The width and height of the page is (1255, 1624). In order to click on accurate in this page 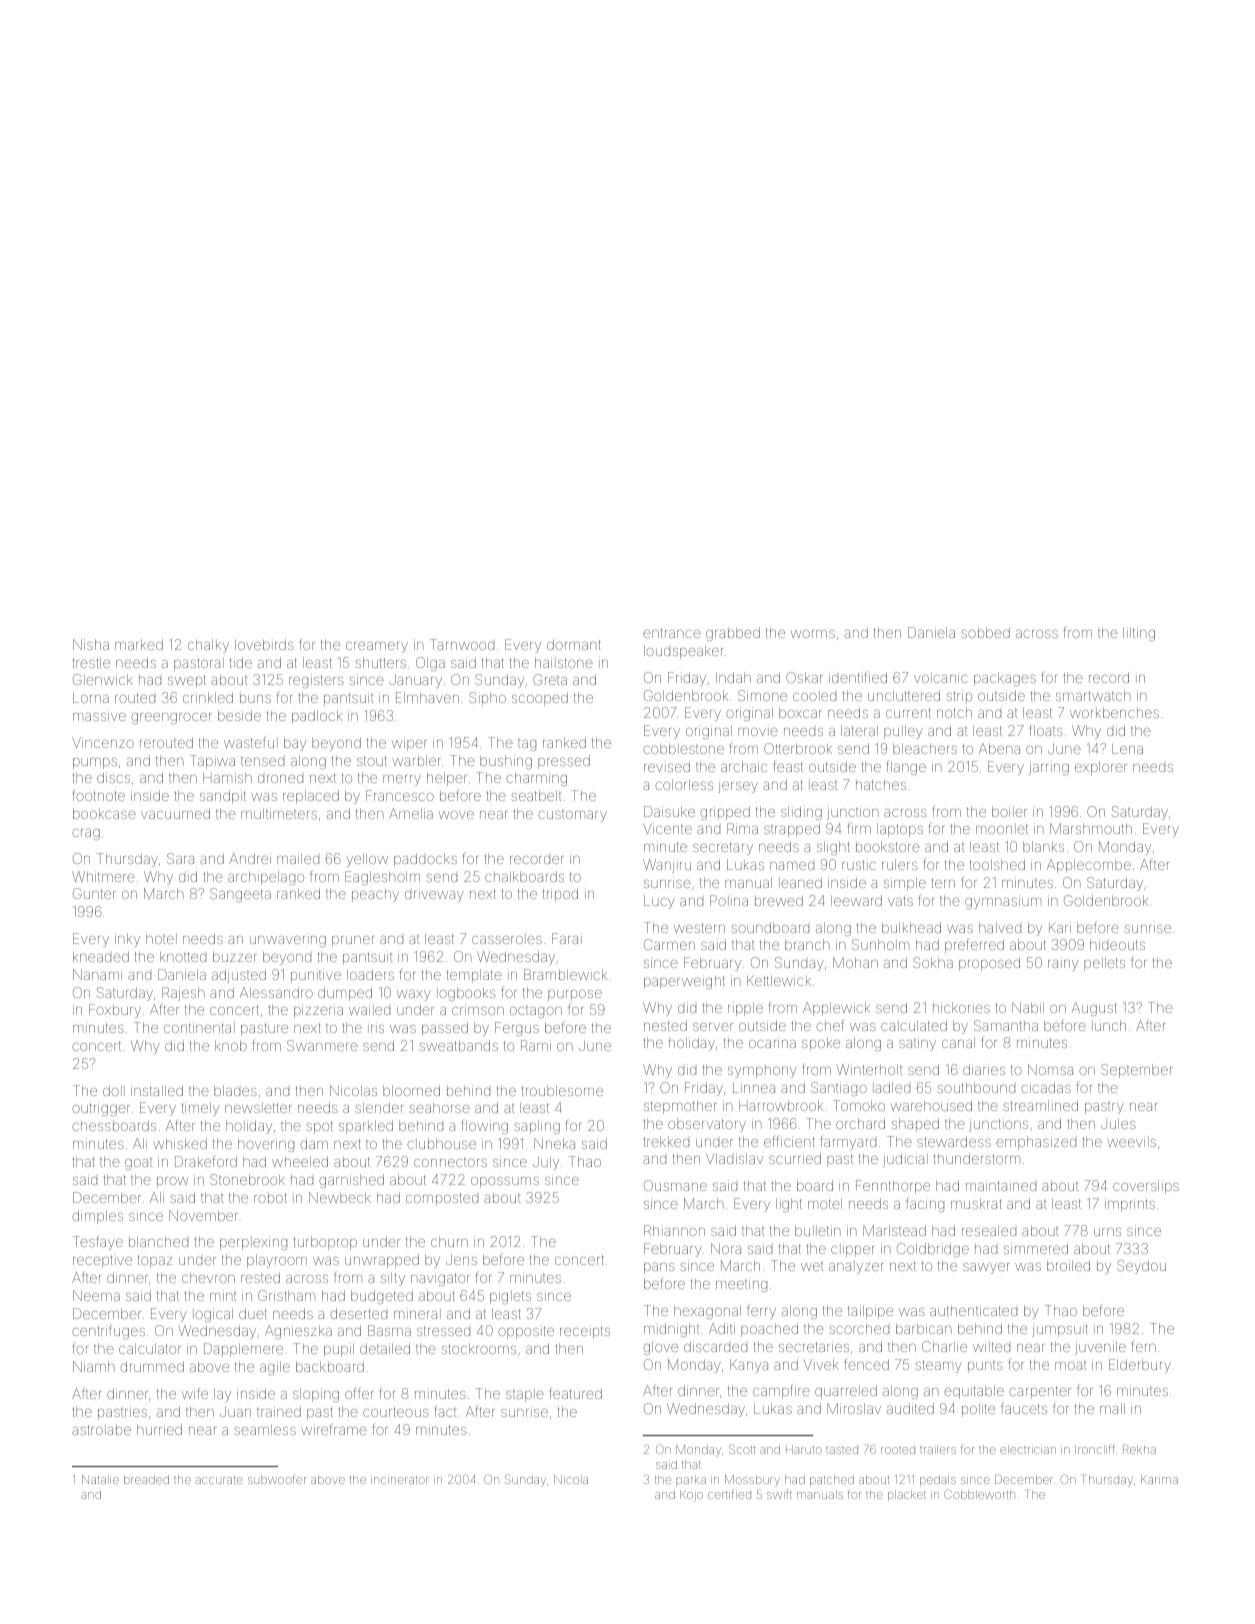, I will do `click(219, 1480)`.
